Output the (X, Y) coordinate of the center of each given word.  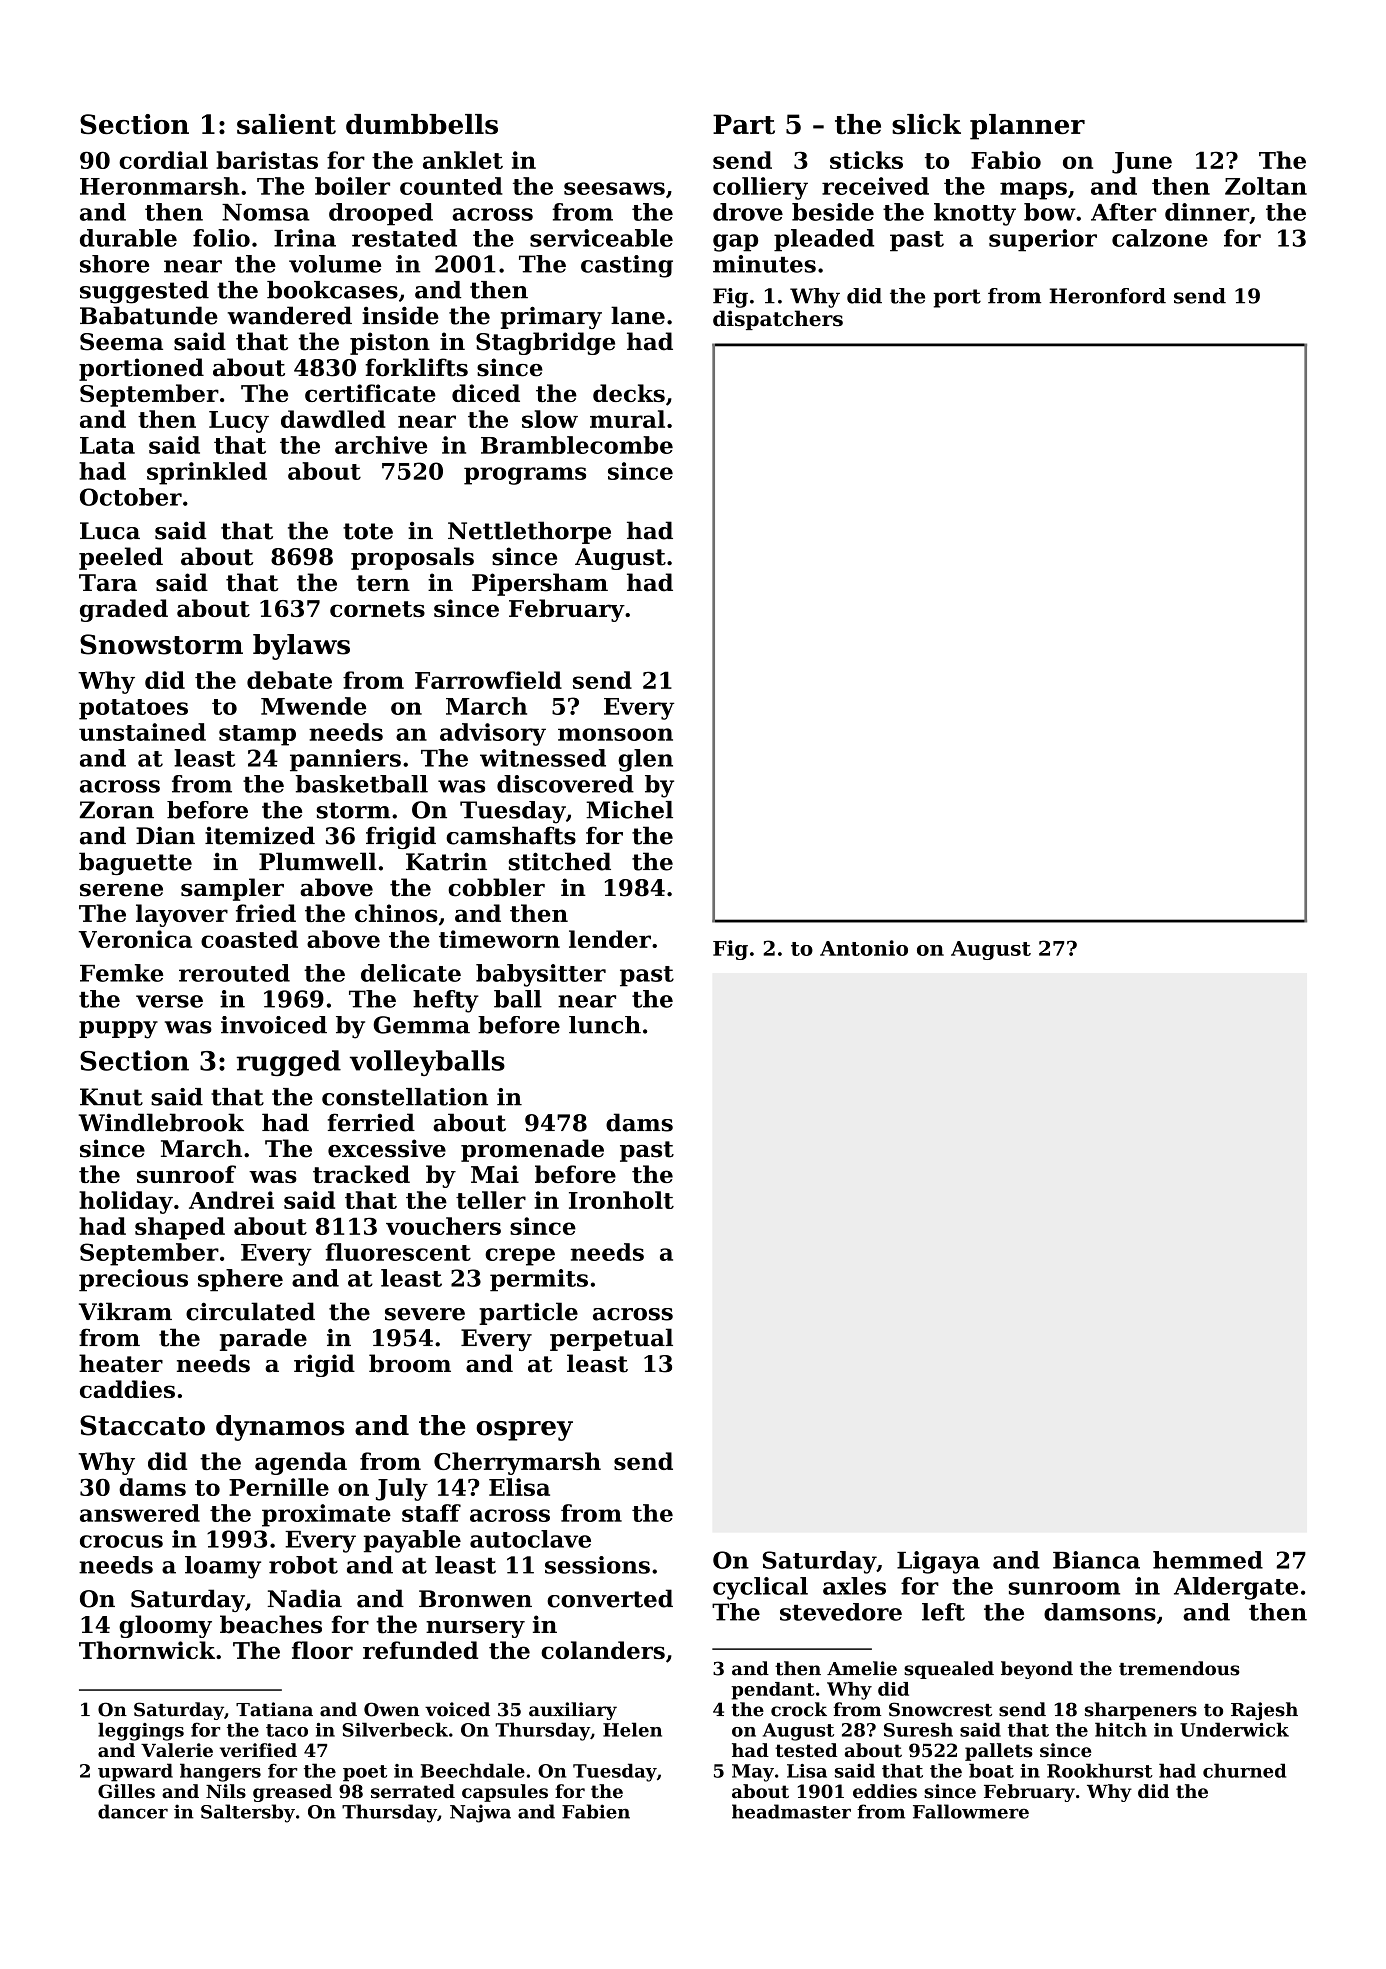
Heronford (1107, 296)
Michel (629, 810)
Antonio (864, 948)
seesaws (614, 188)
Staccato (142, 1425)
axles (854, 1586)
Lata (107, 445)
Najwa (480, 1813)
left (943, 1612)
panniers (345, 760)
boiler (352, 186)
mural (627, 419)
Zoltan (1266, 186)
